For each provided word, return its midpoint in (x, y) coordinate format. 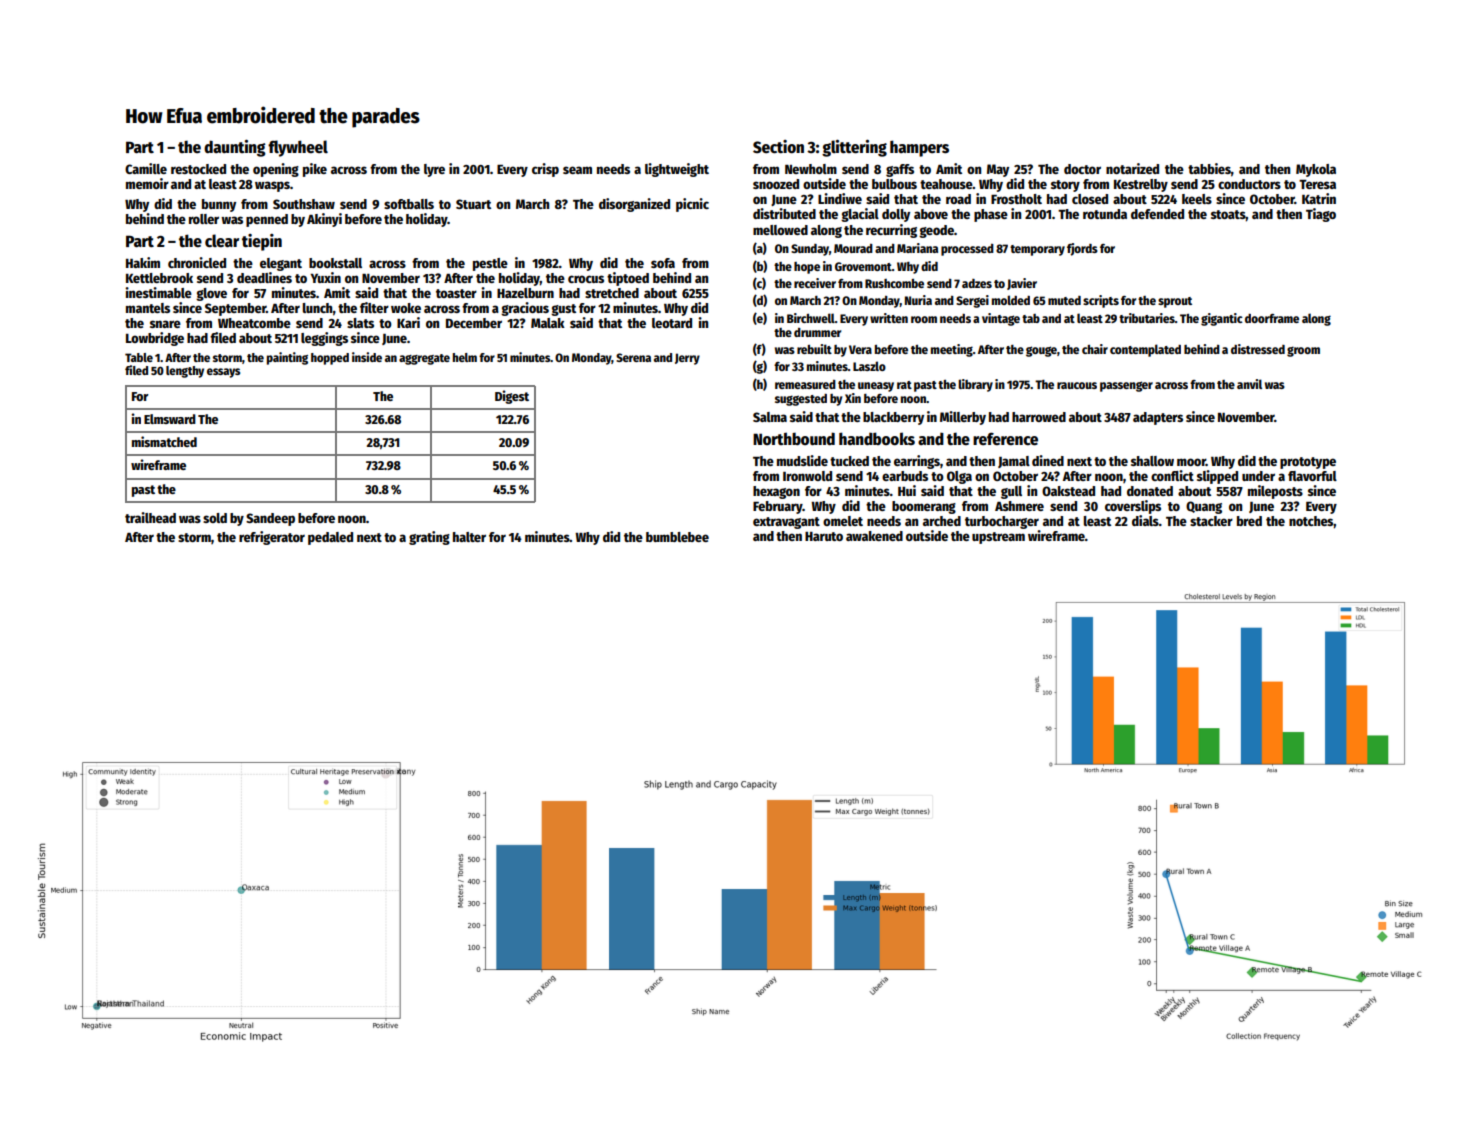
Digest (512, 397)
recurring (891, 231)
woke (406, 308)
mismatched (164, 441)
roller (204, 219)
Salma (770, 417)
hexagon (776, 492)
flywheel (298, 148)
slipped (1217, 477)
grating (429, 538)
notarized (1132, 168)
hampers (919, 148)
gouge (1041, 351)
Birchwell (811, 318)
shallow (1152, 461)
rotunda (1105, 214)
